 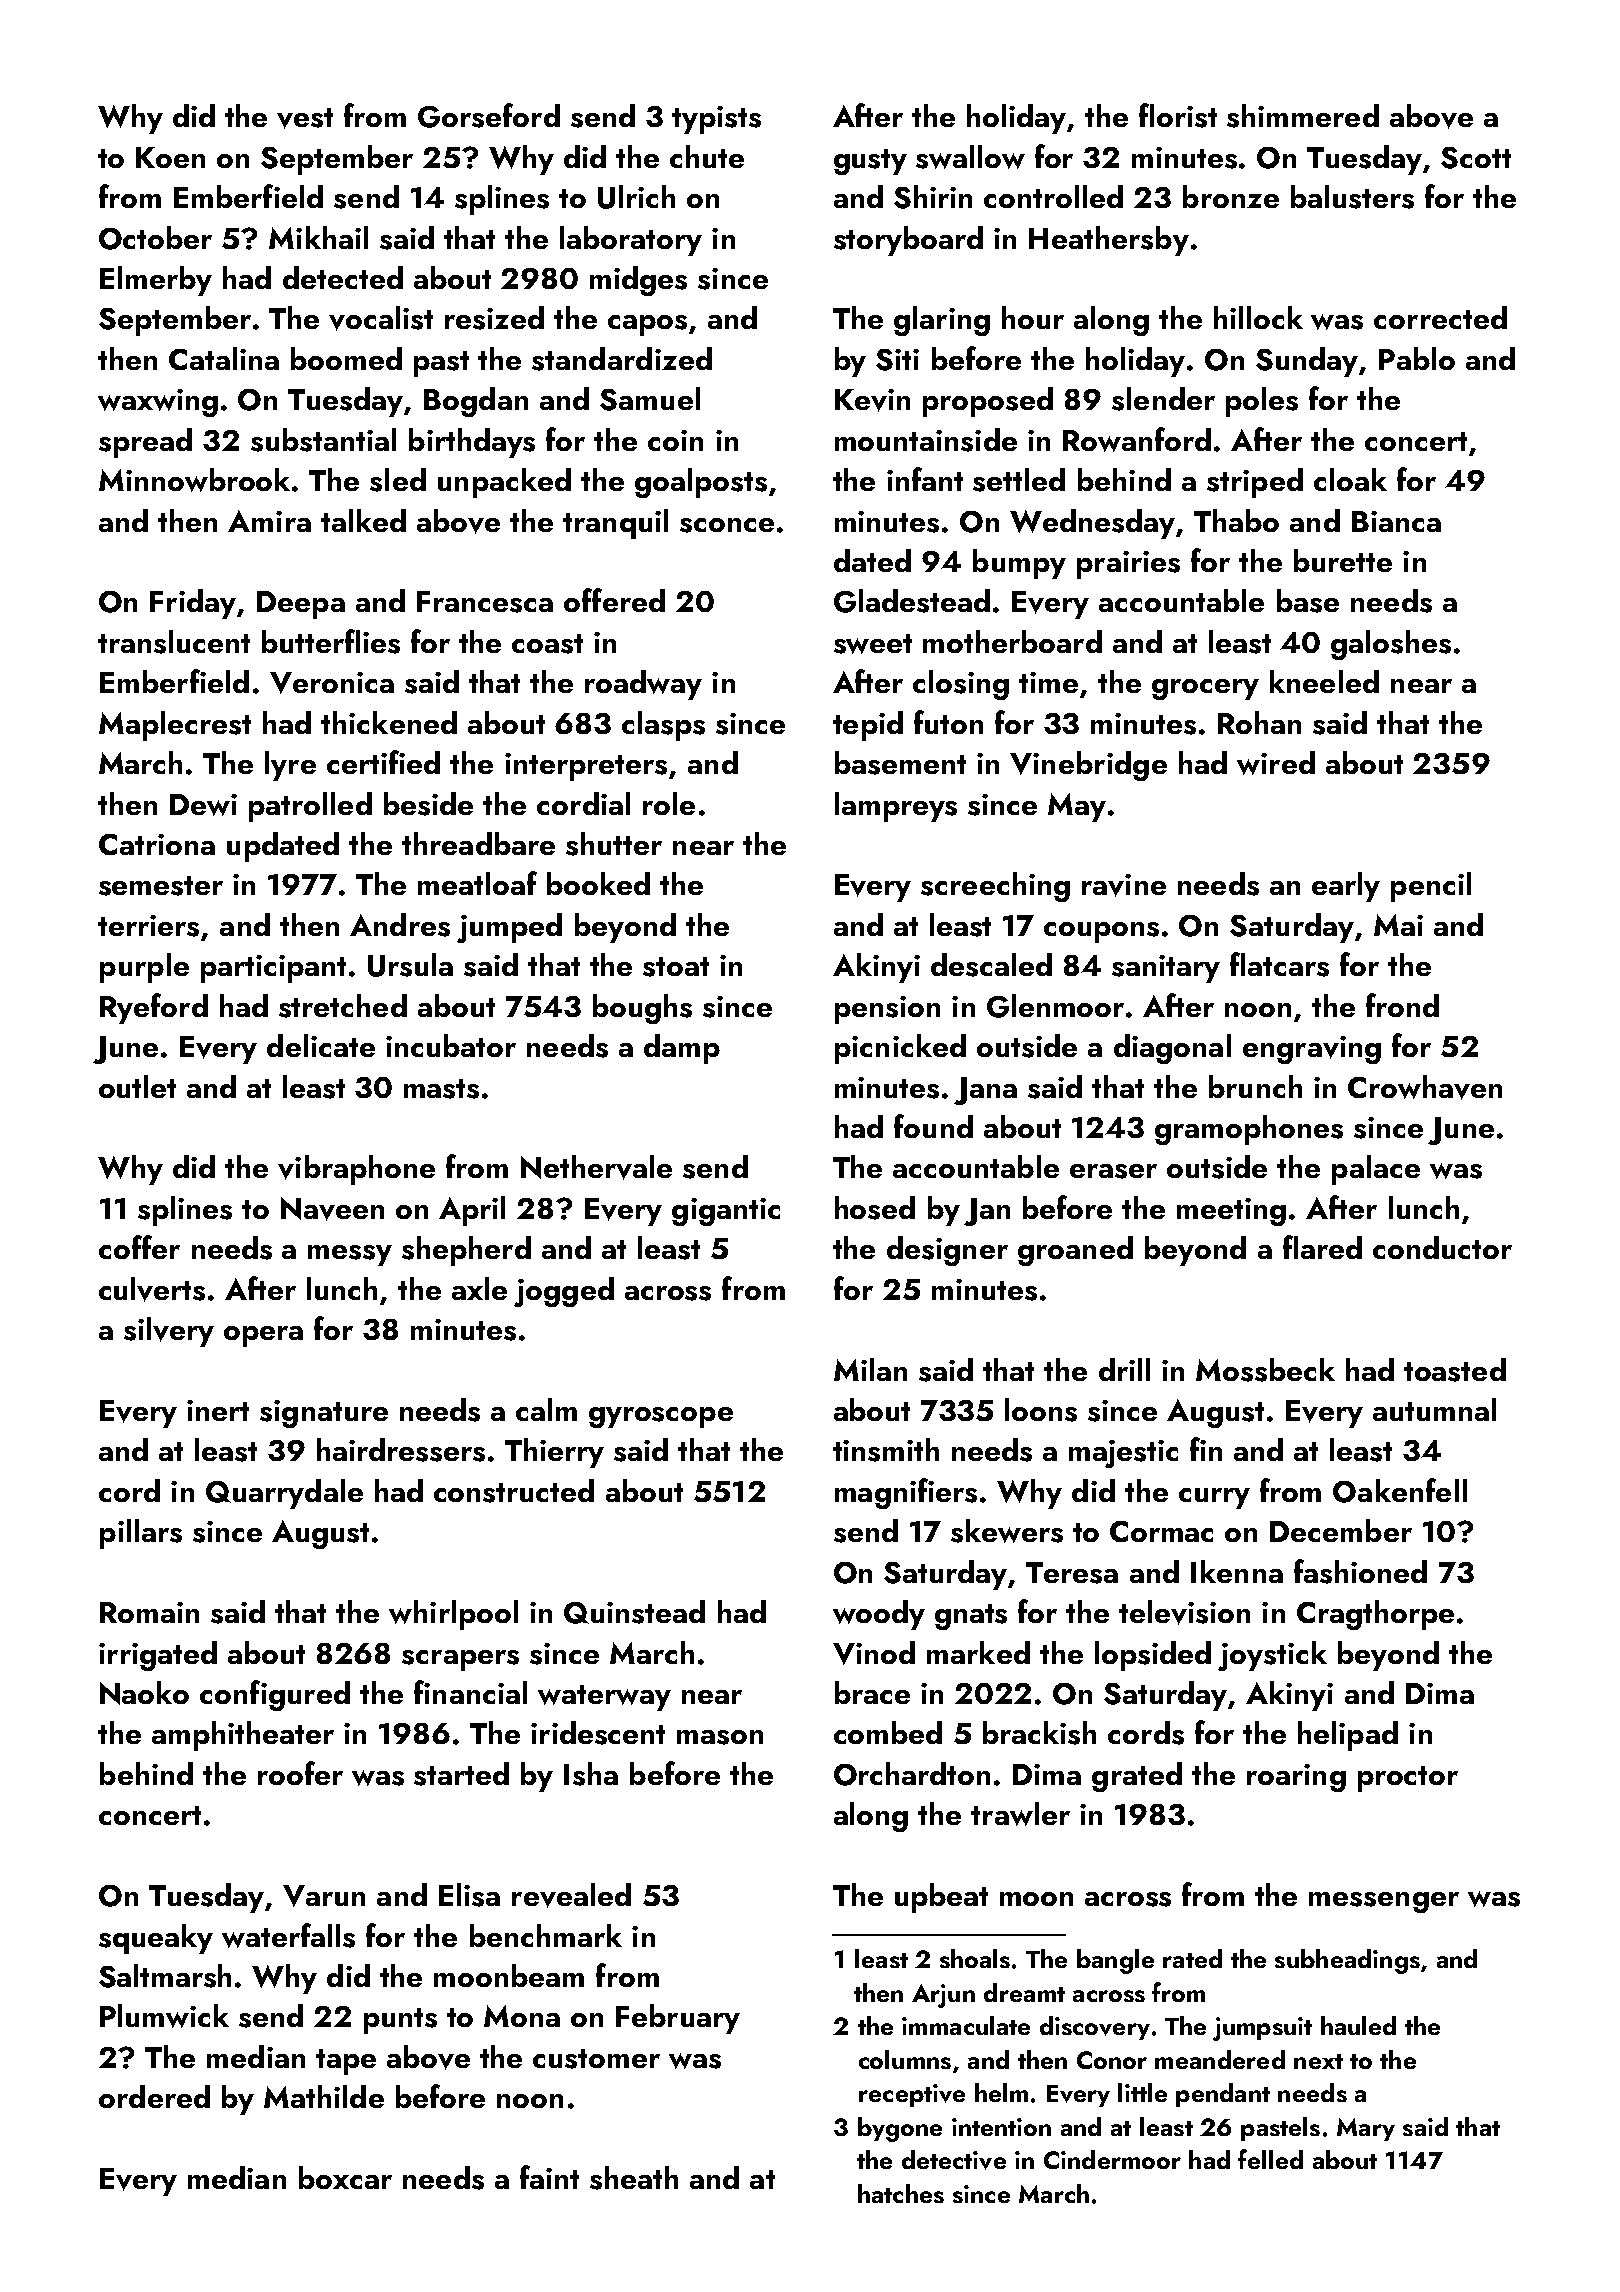 What do you see at coordinates (1237, 1571) in the image?
I see `Ikenna` at bounding box center [1237, 1571].
